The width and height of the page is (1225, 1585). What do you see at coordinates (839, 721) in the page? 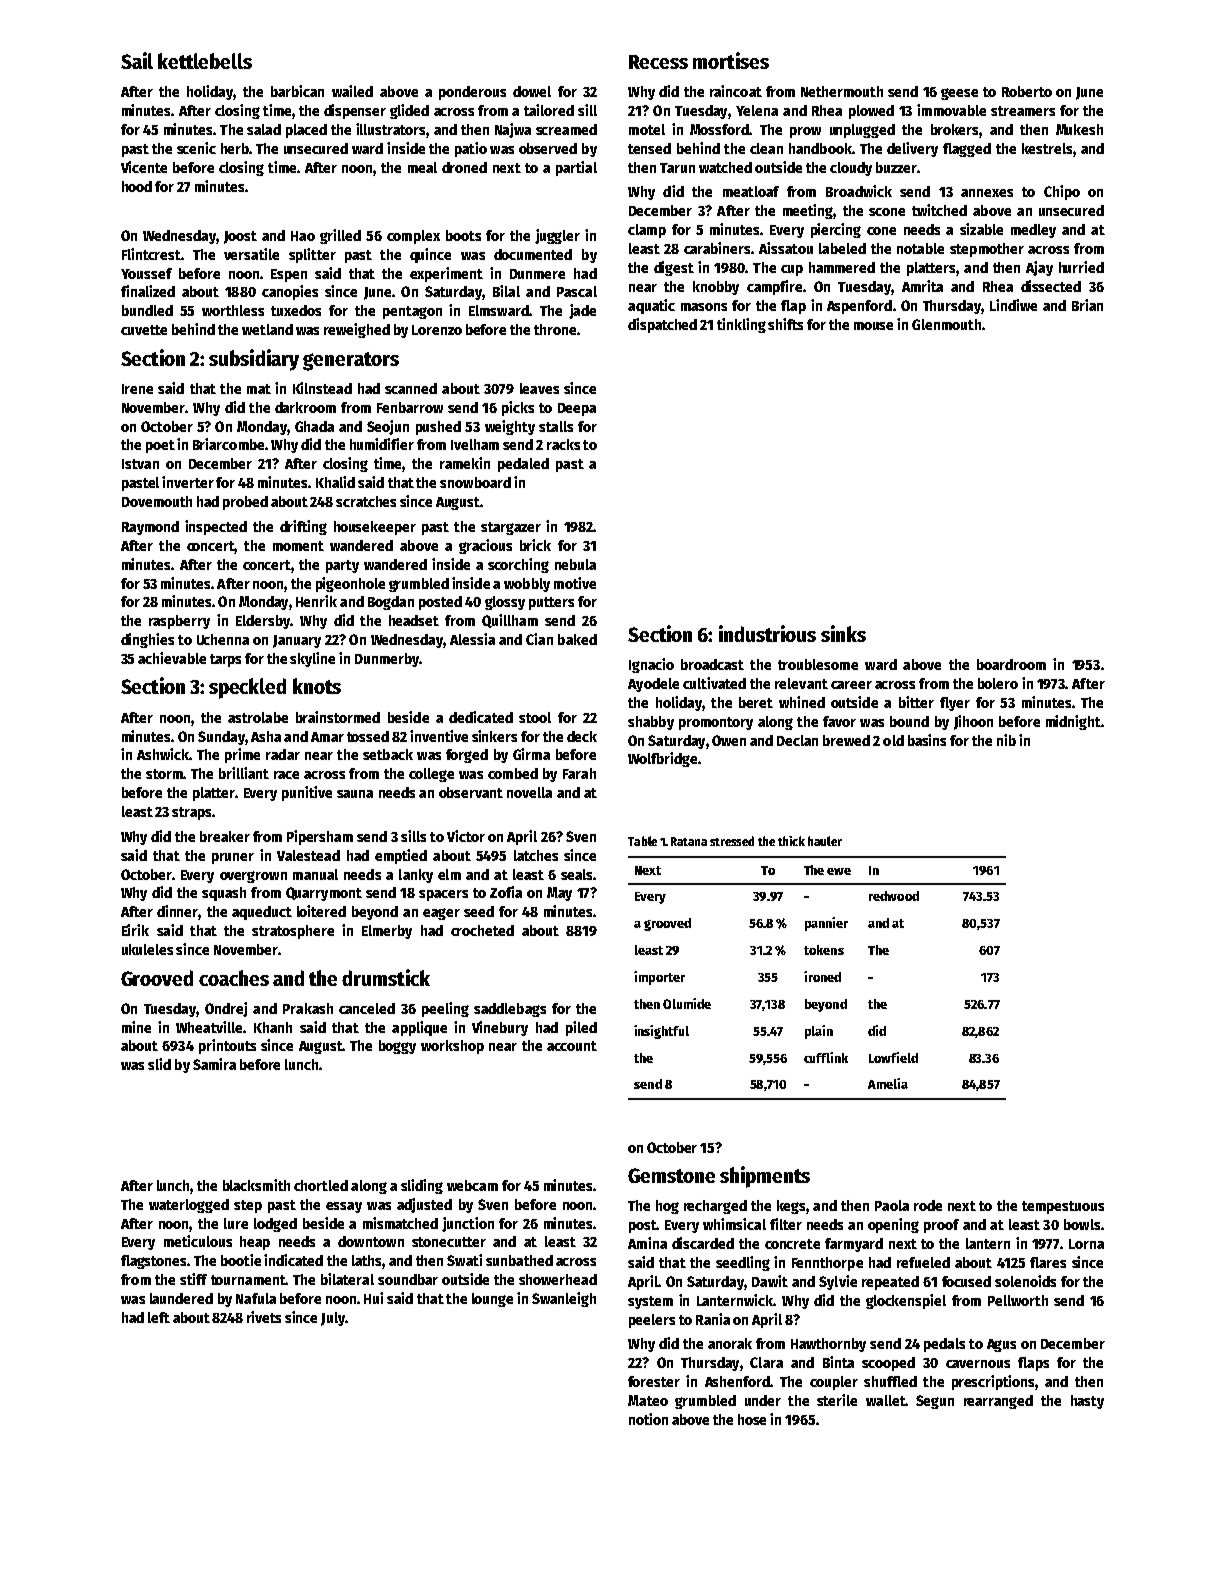
I see `favor` at bounding box center [839, 721].
